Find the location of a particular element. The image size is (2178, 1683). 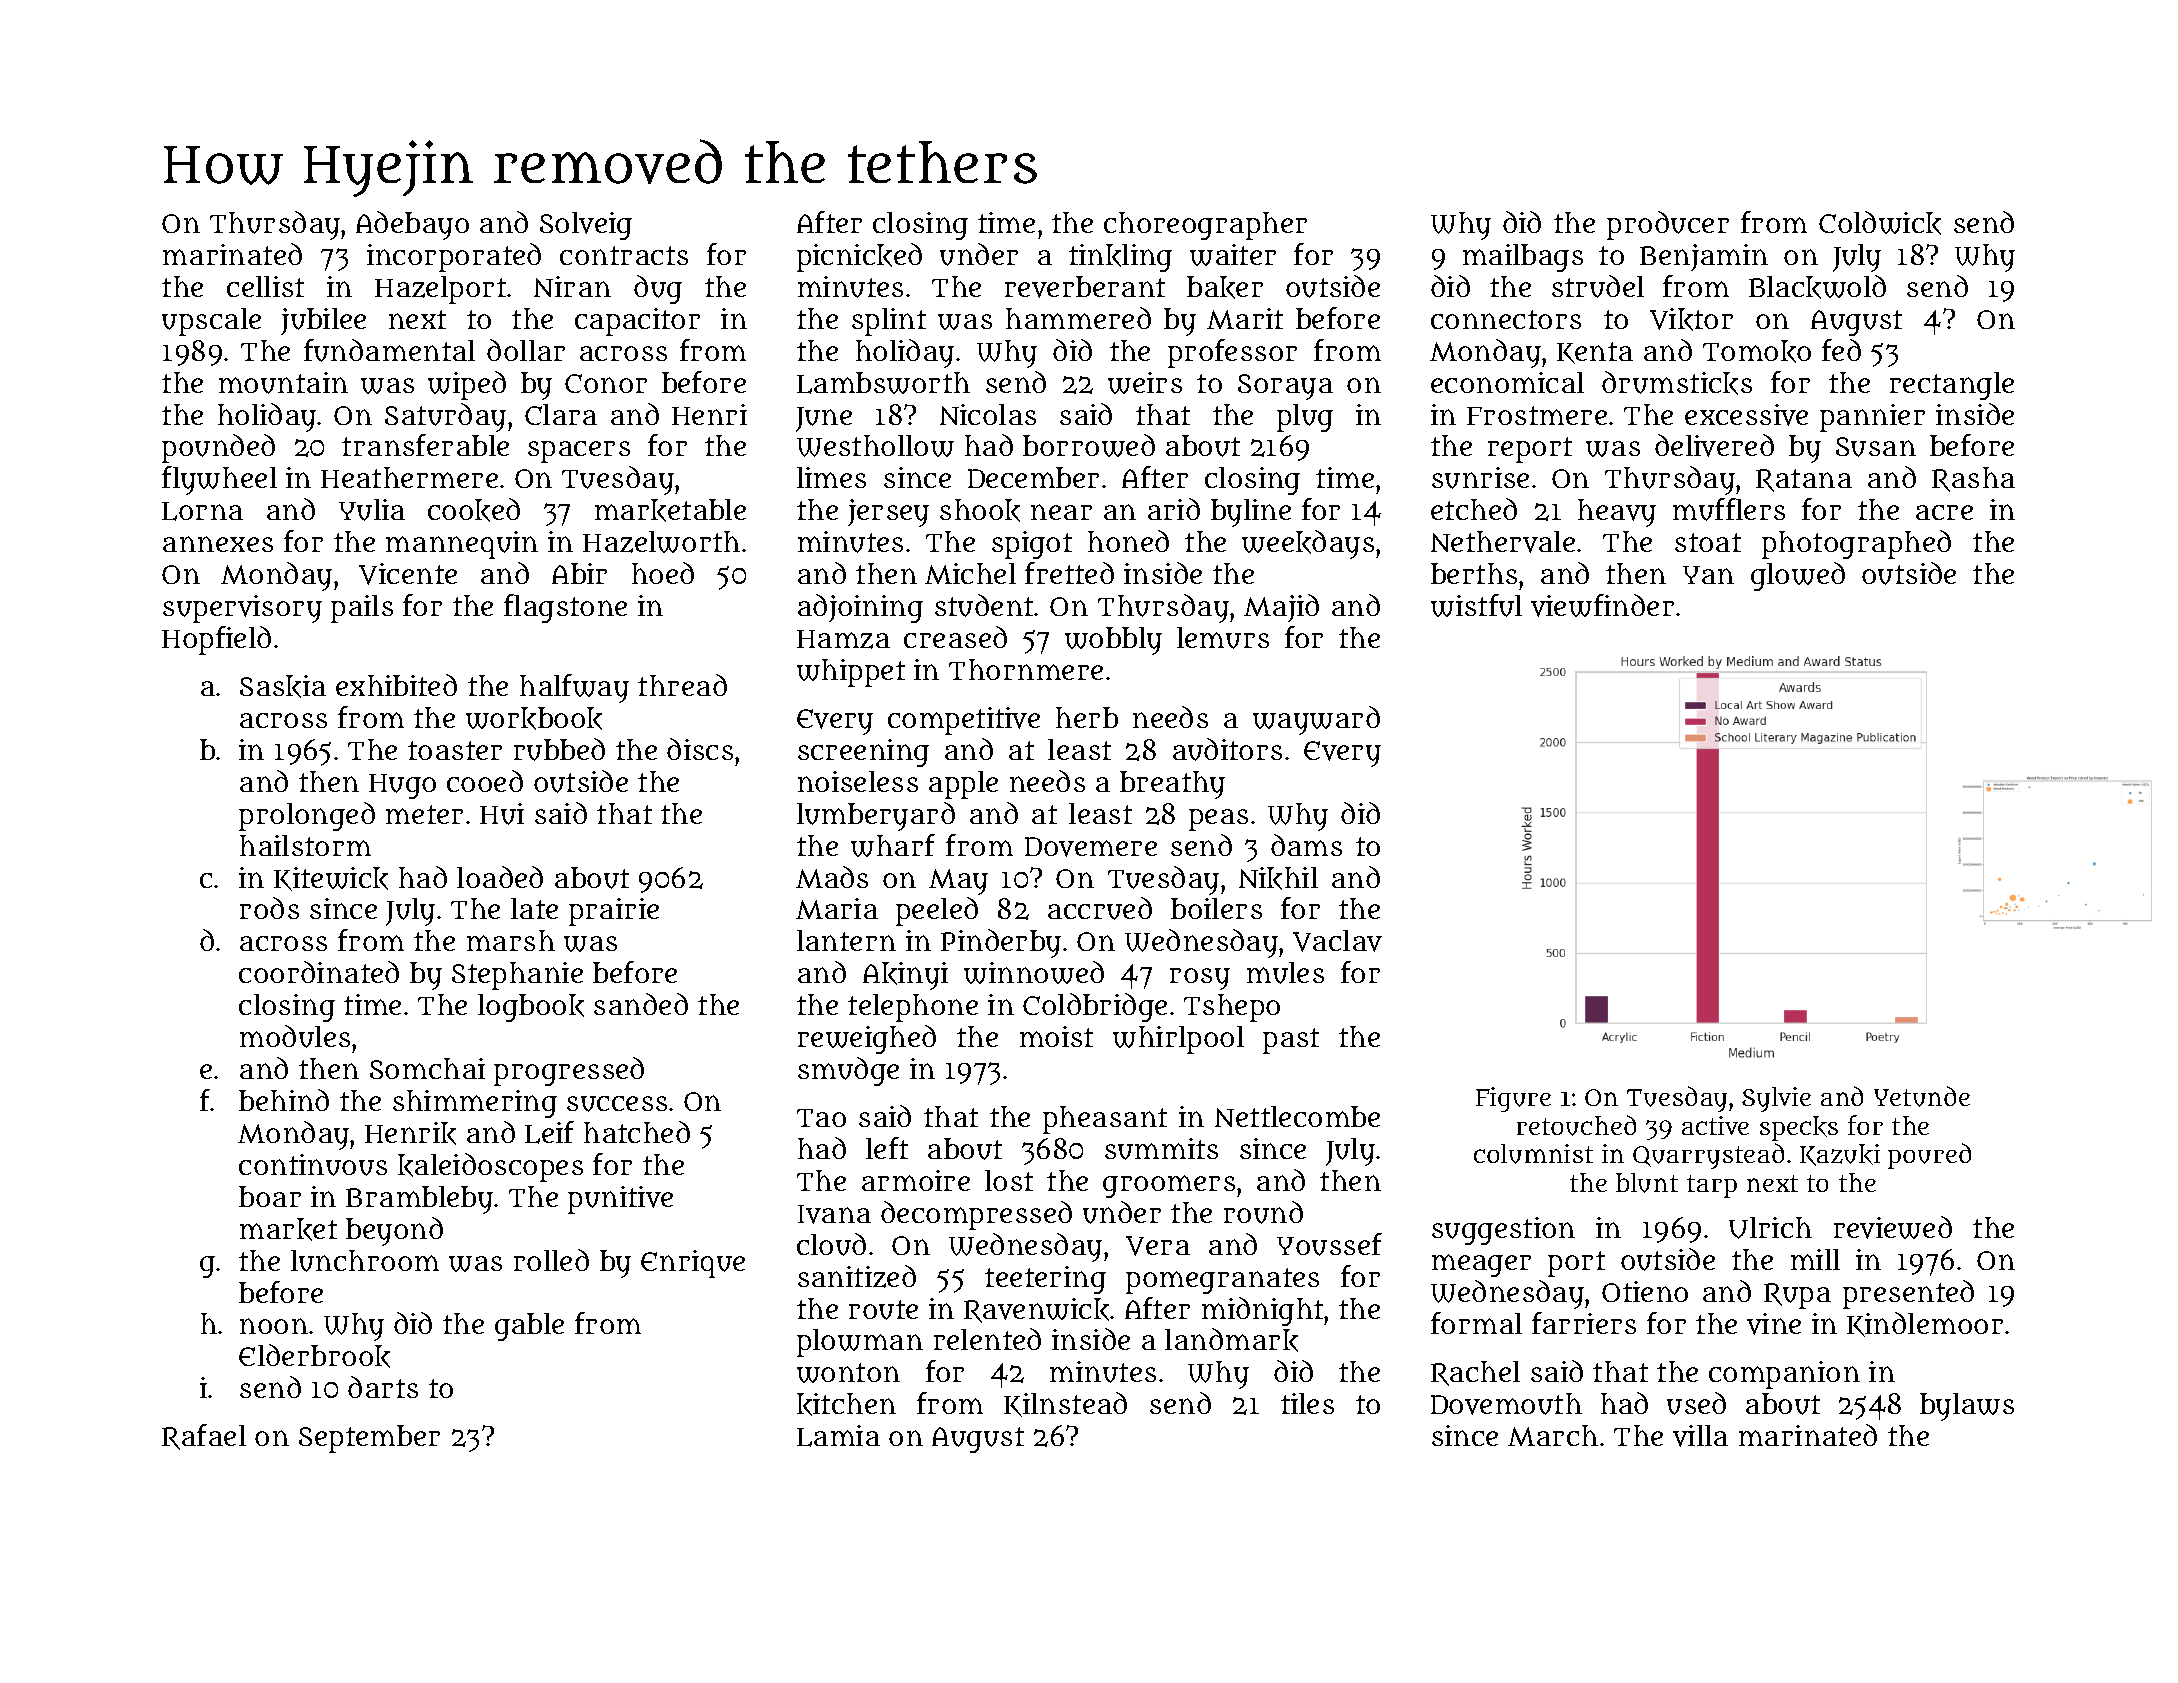

auditors is located at coordinates (1227, 749).
